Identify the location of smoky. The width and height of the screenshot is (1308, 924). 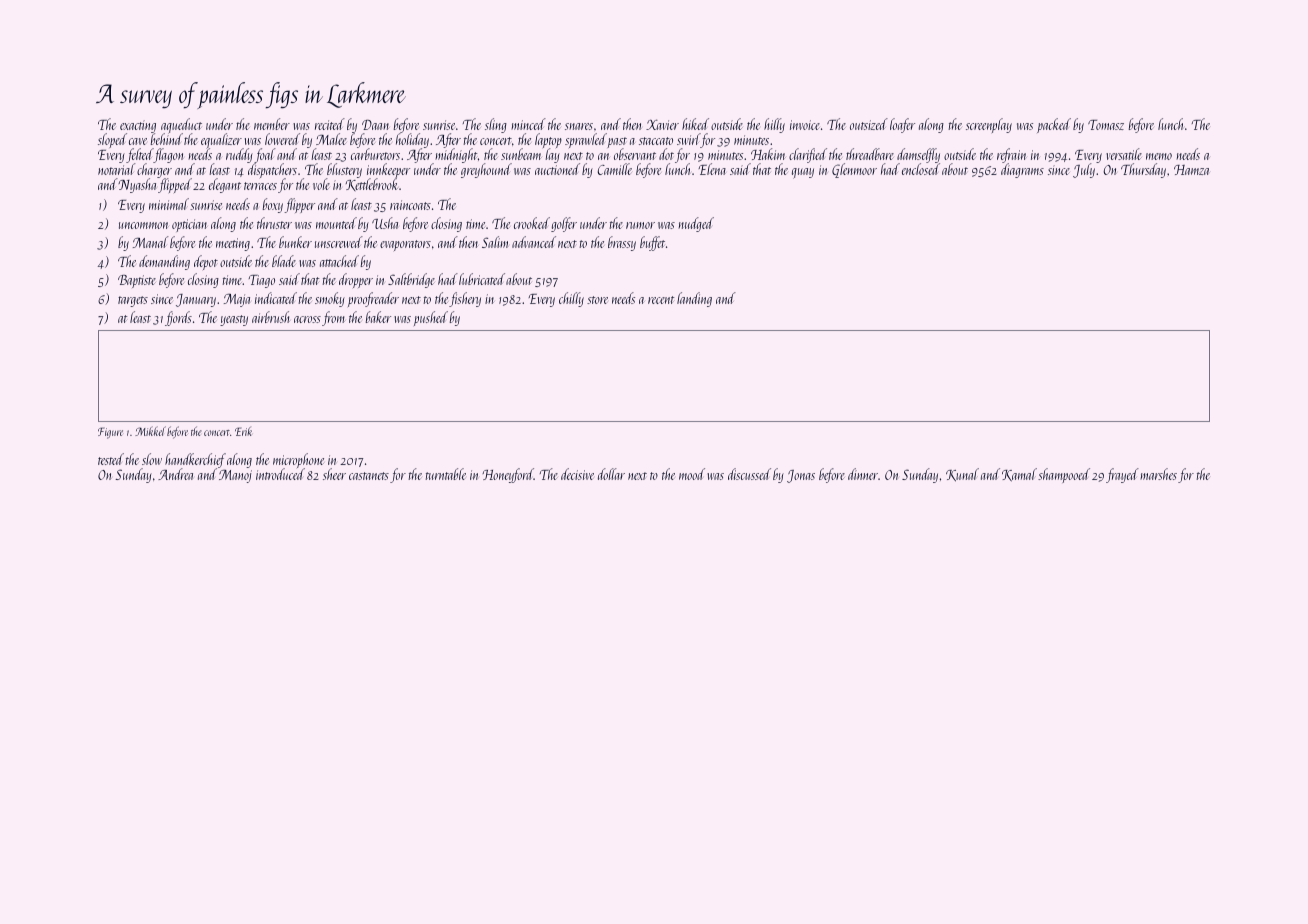
(330, 299).
